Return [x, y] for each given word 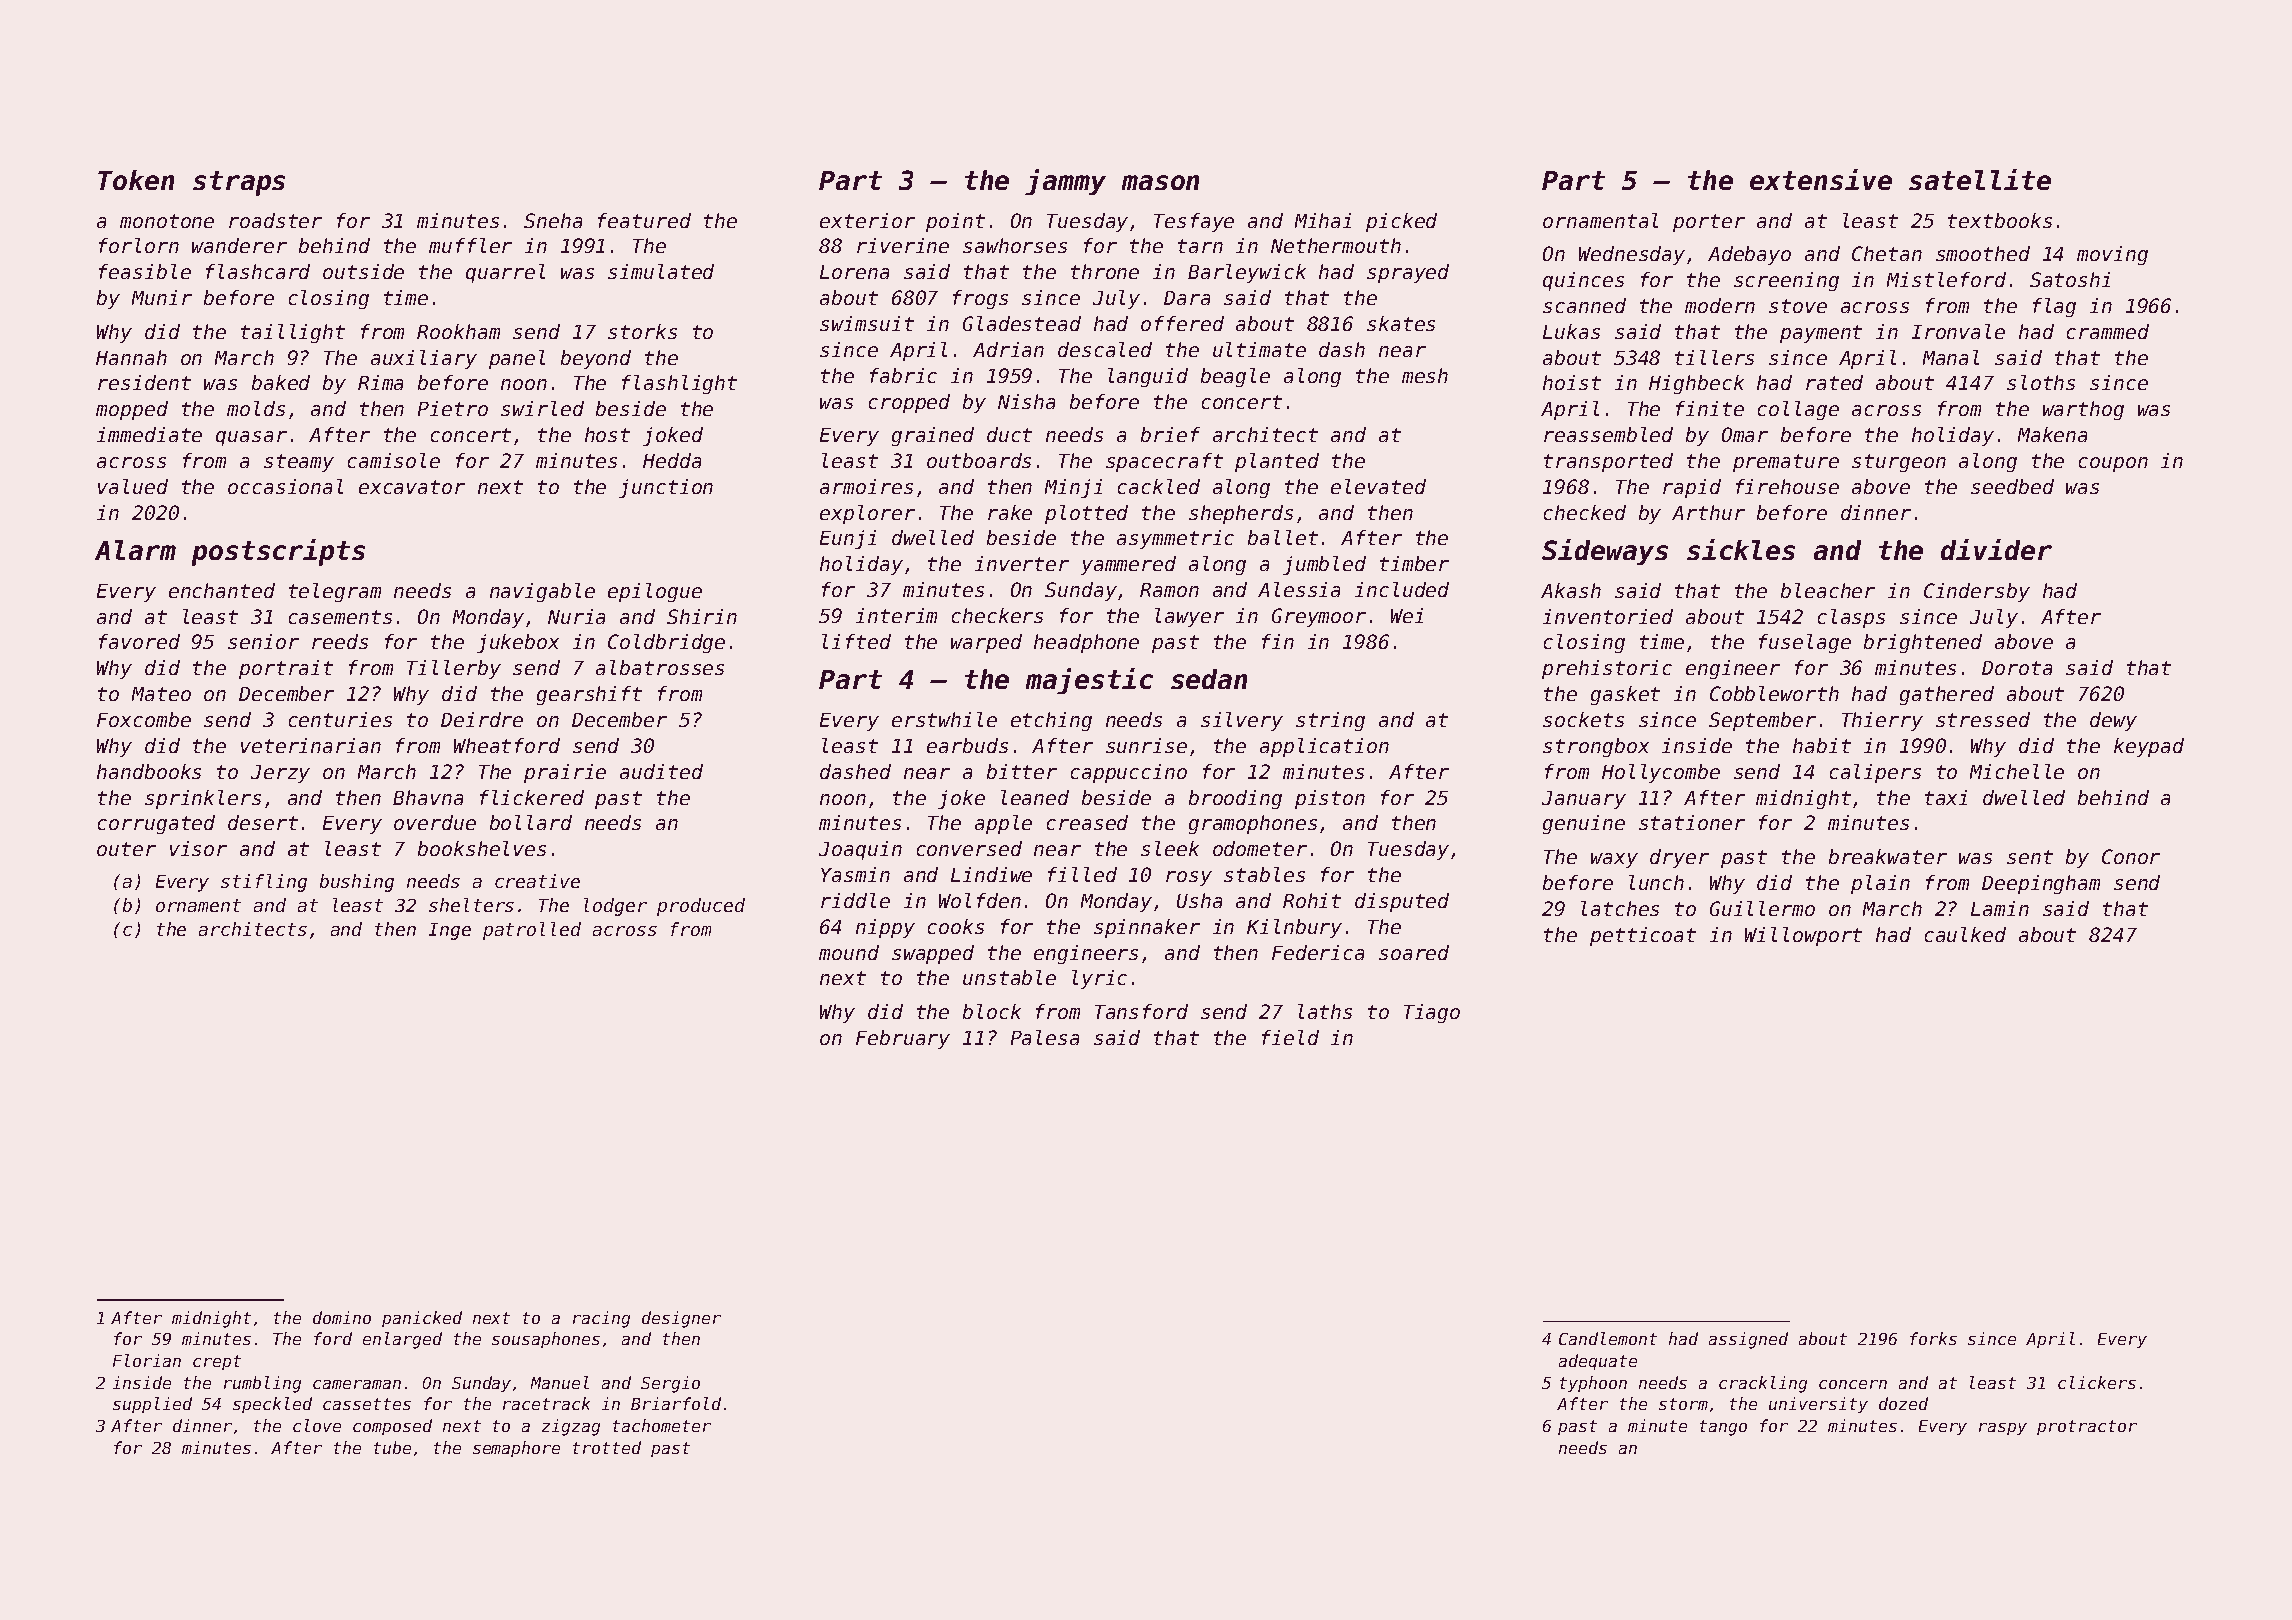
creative [537, 881]
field [1290, 1037]
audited [661, 771]
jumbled [1324, 565]
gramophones [1253, 824]
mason [1160, 182]
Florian [147, 1360]
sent [2030, 857]
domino [342, 1317]
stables [1264, 874]
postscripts [278, 552]
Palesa [1045, 1037]
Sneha [553, 220]
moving [2112, 255]
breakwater [1888, 856]
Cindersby [1977, 592]
